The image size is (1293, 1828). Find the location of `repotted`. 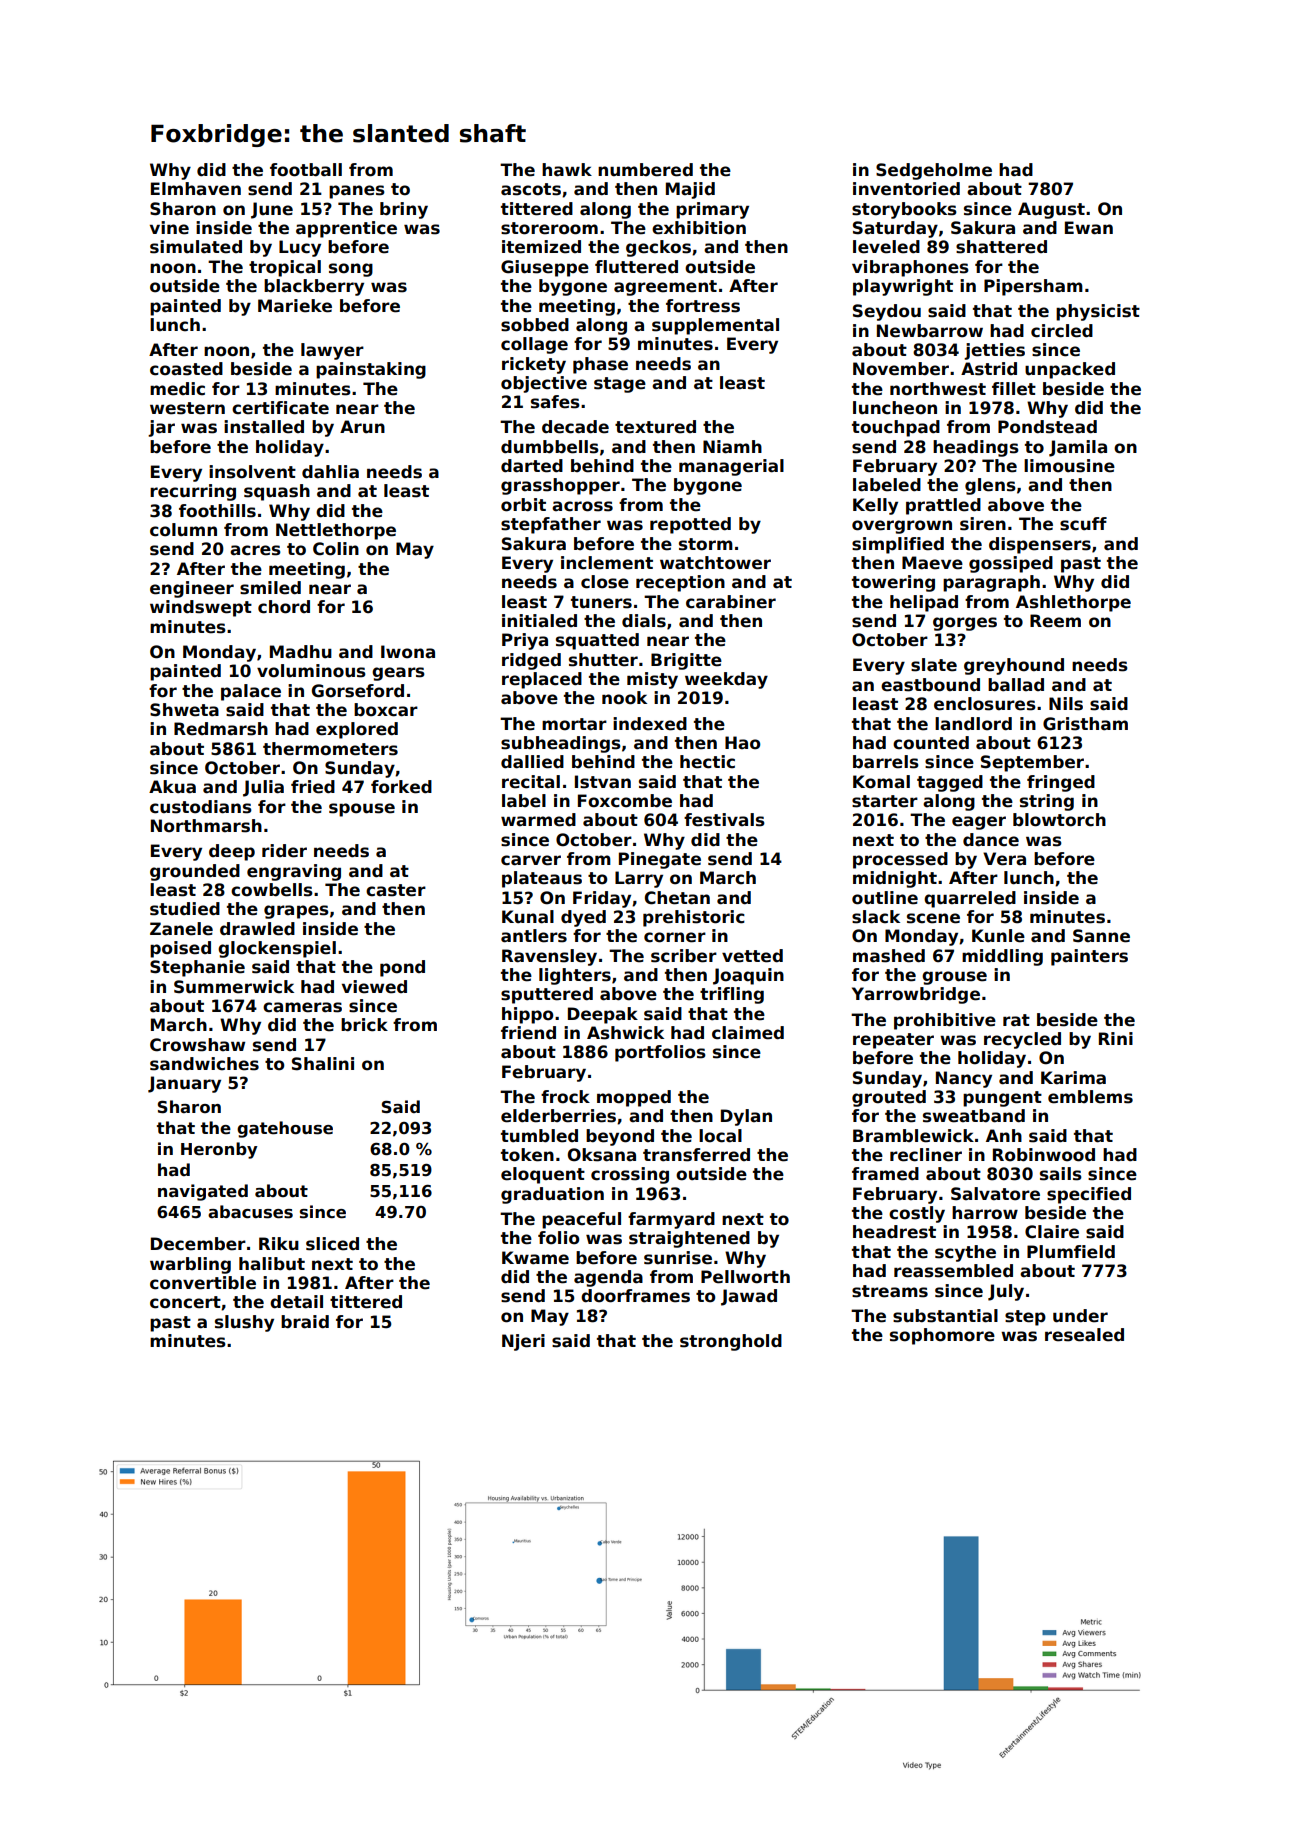

repotted is located at coordinates (690, 525).
